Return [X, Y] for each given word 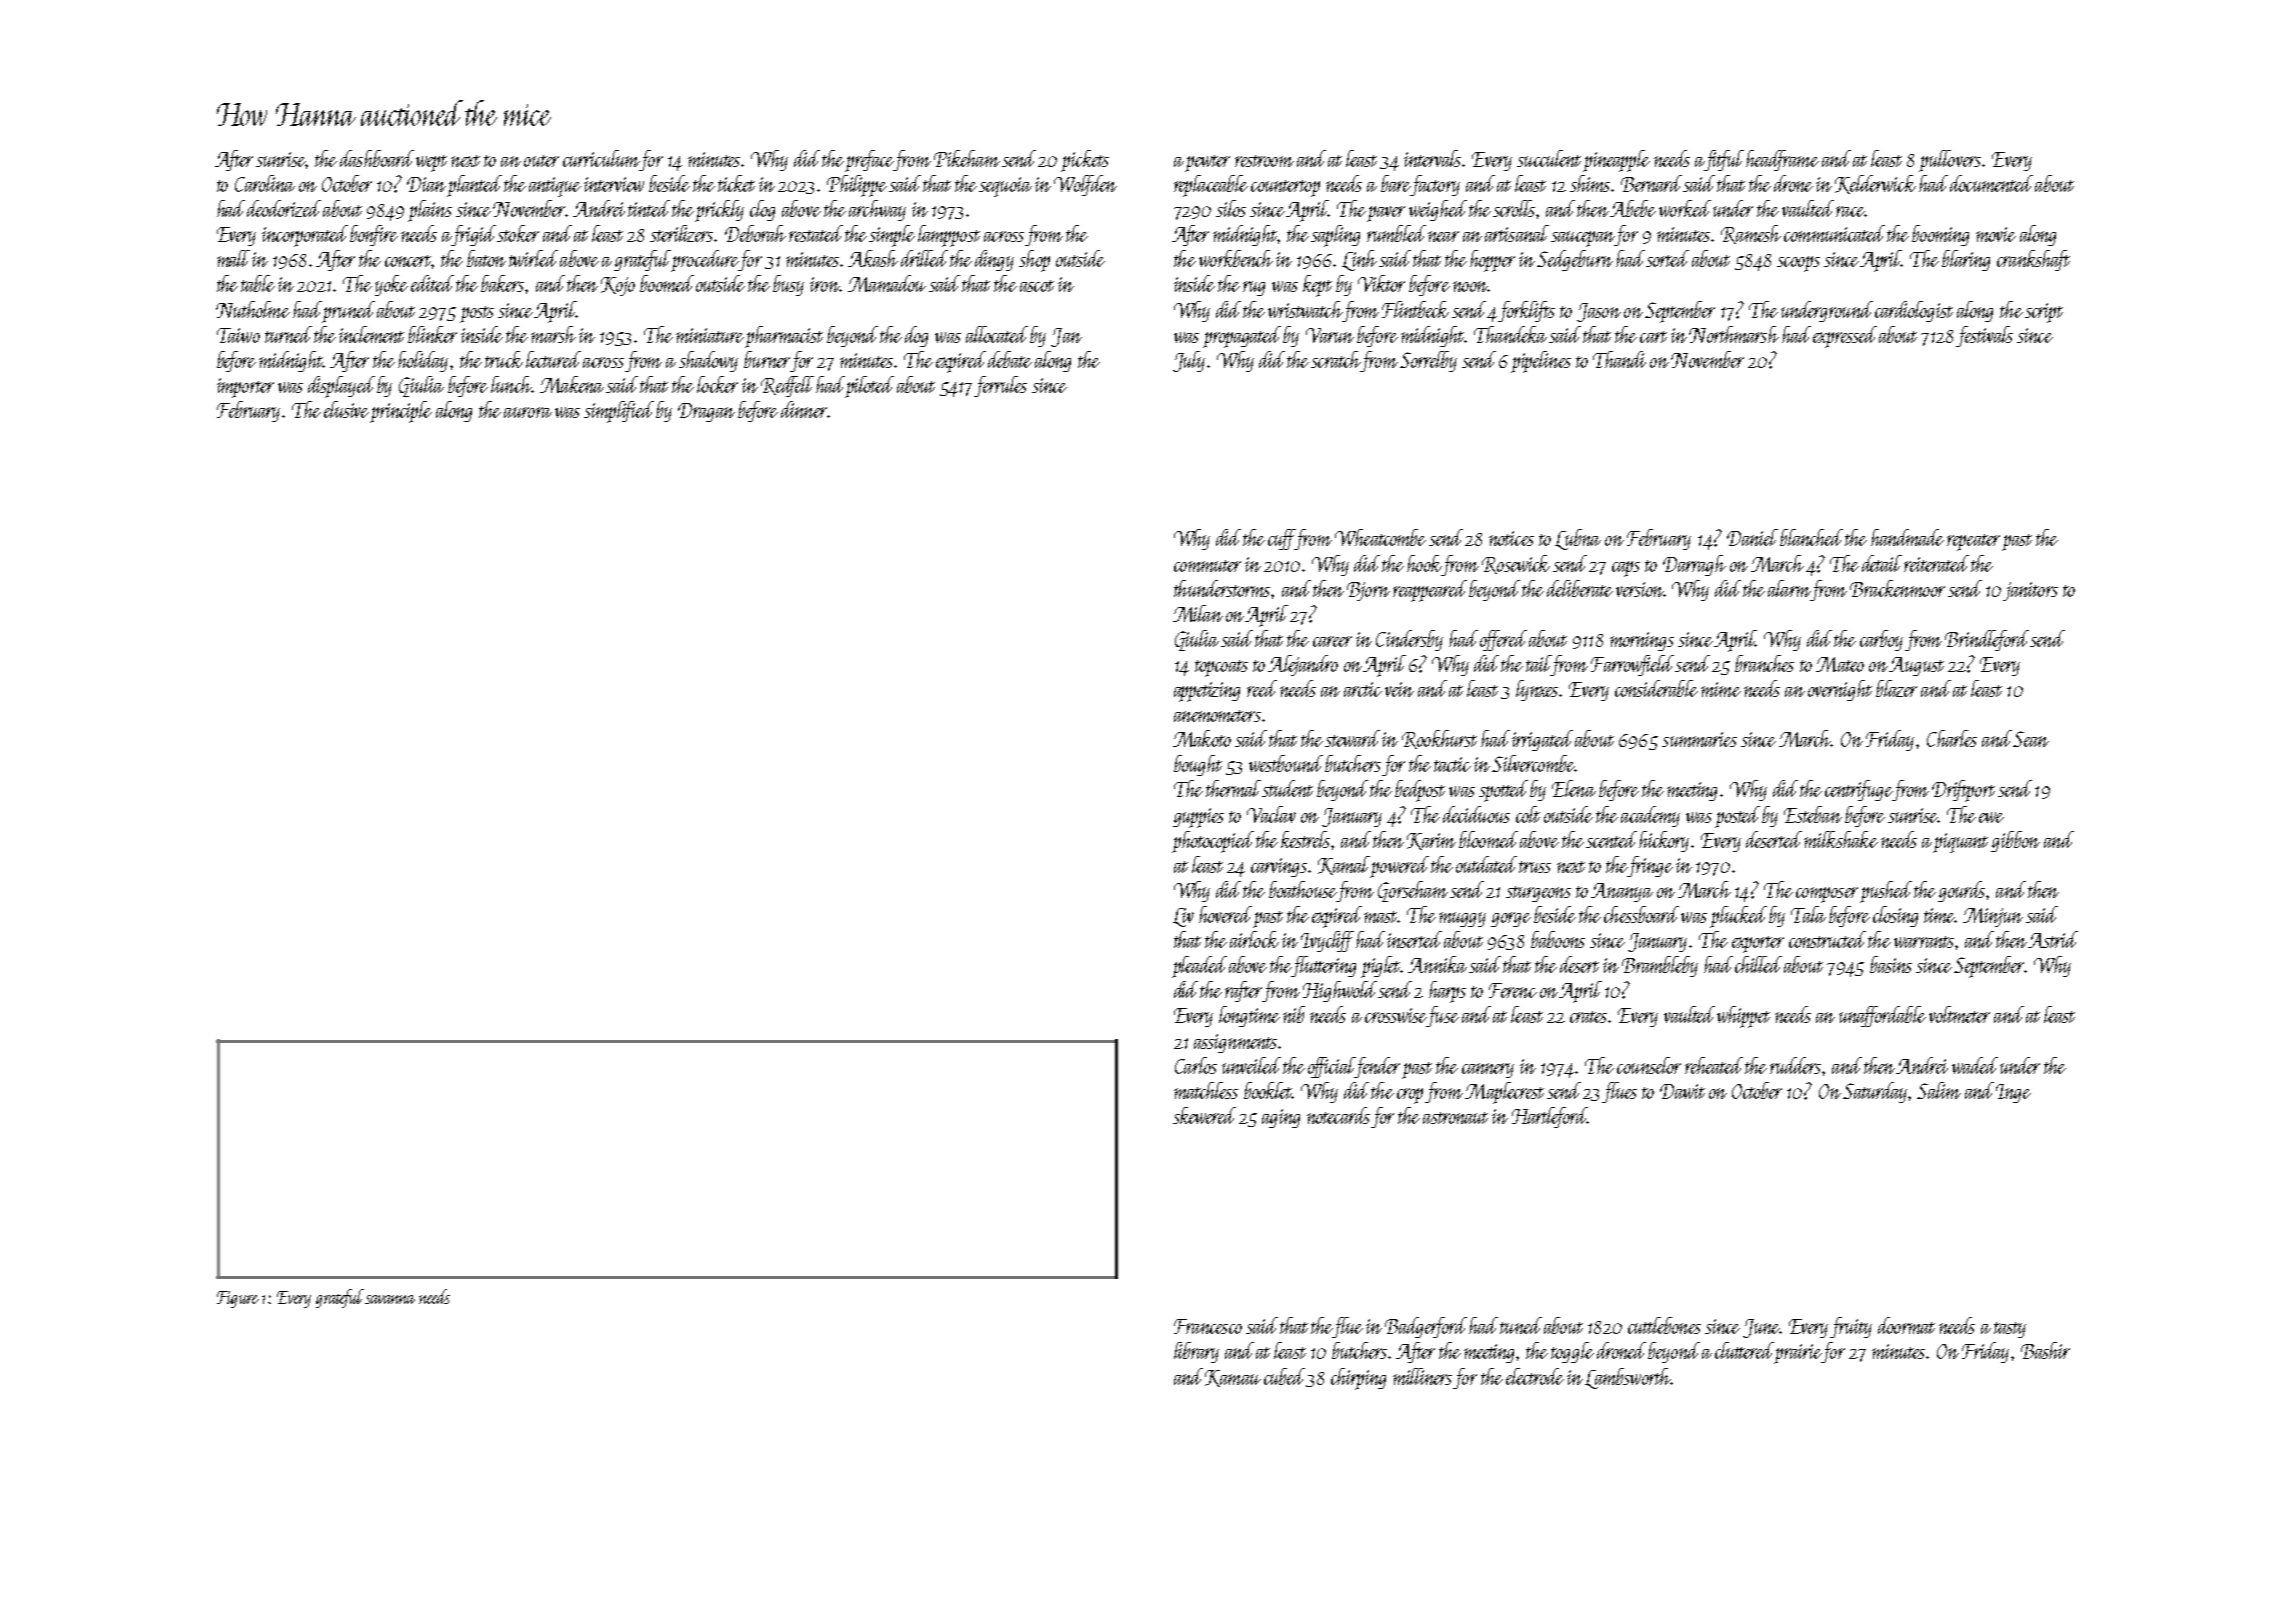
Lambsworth [1627, 1378]
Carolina [265, 183]
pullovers [1950, 161]
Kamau [1233, 1378]
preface [869, 161]
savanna [390, 1299]
